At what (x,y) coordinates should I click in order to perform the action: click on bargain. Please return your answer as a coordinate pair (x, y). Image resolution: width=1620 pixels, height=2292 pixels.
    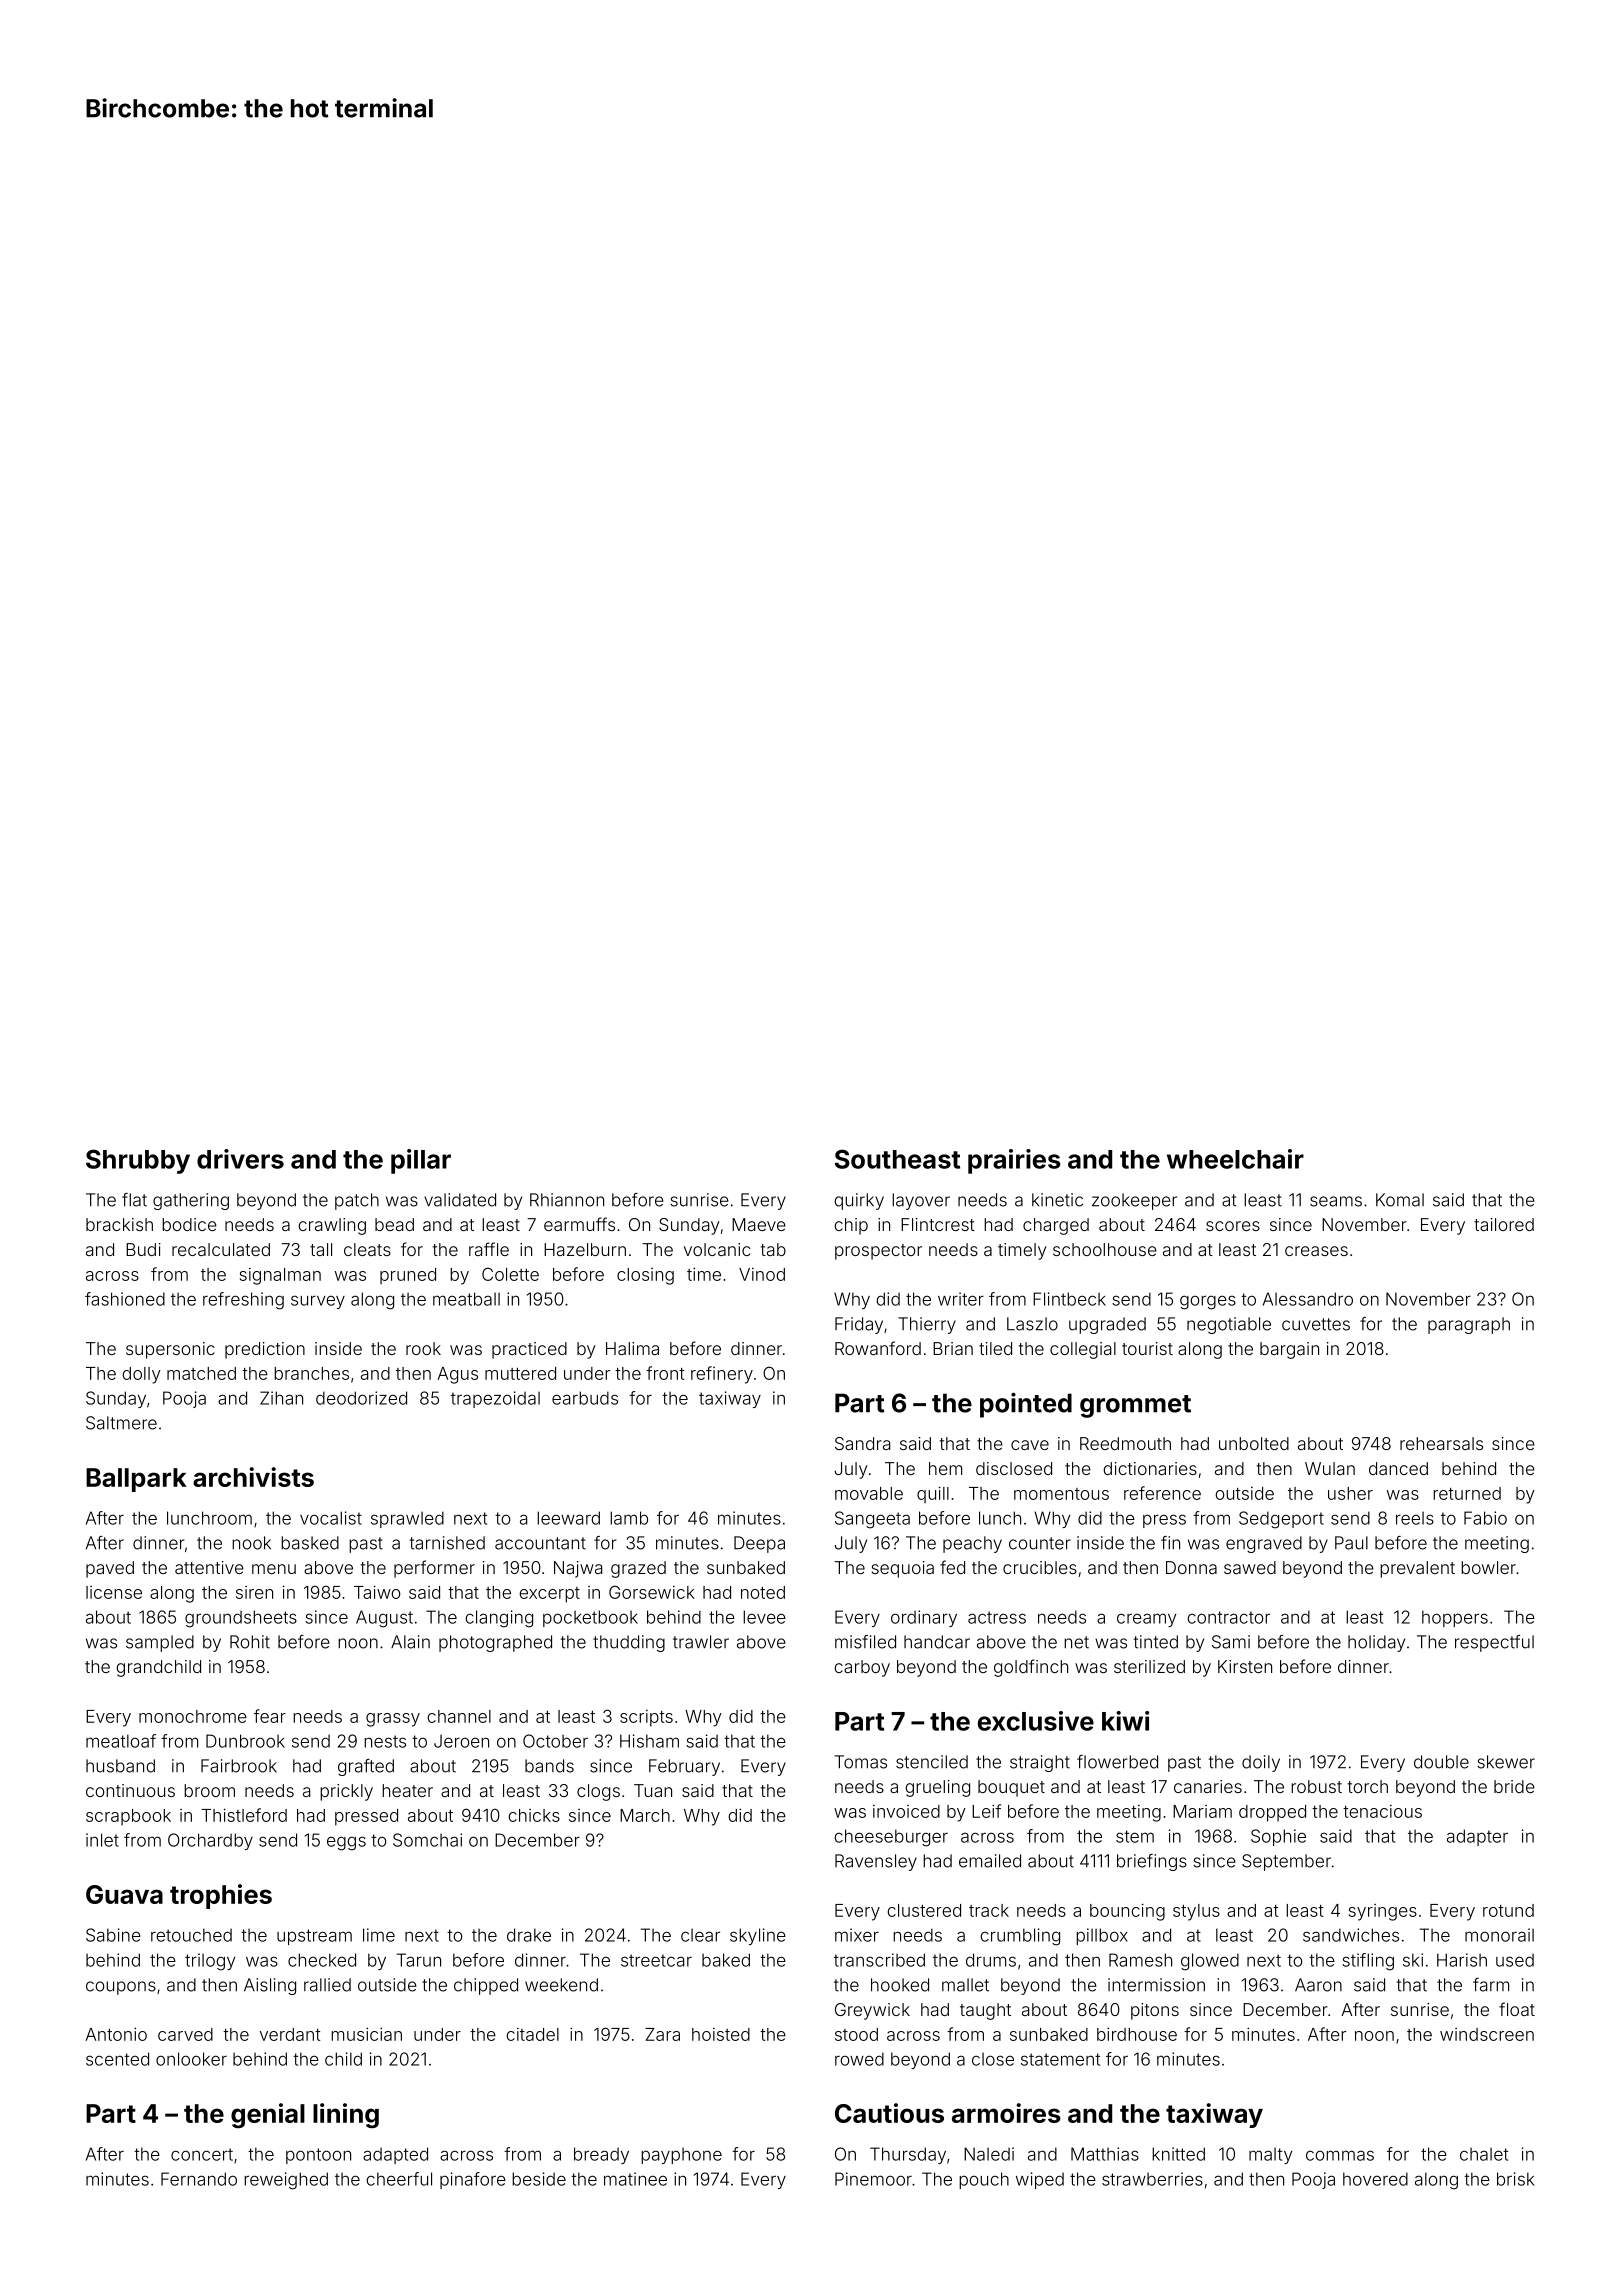
    Looking at the image, I should click on (1289, 1350).
